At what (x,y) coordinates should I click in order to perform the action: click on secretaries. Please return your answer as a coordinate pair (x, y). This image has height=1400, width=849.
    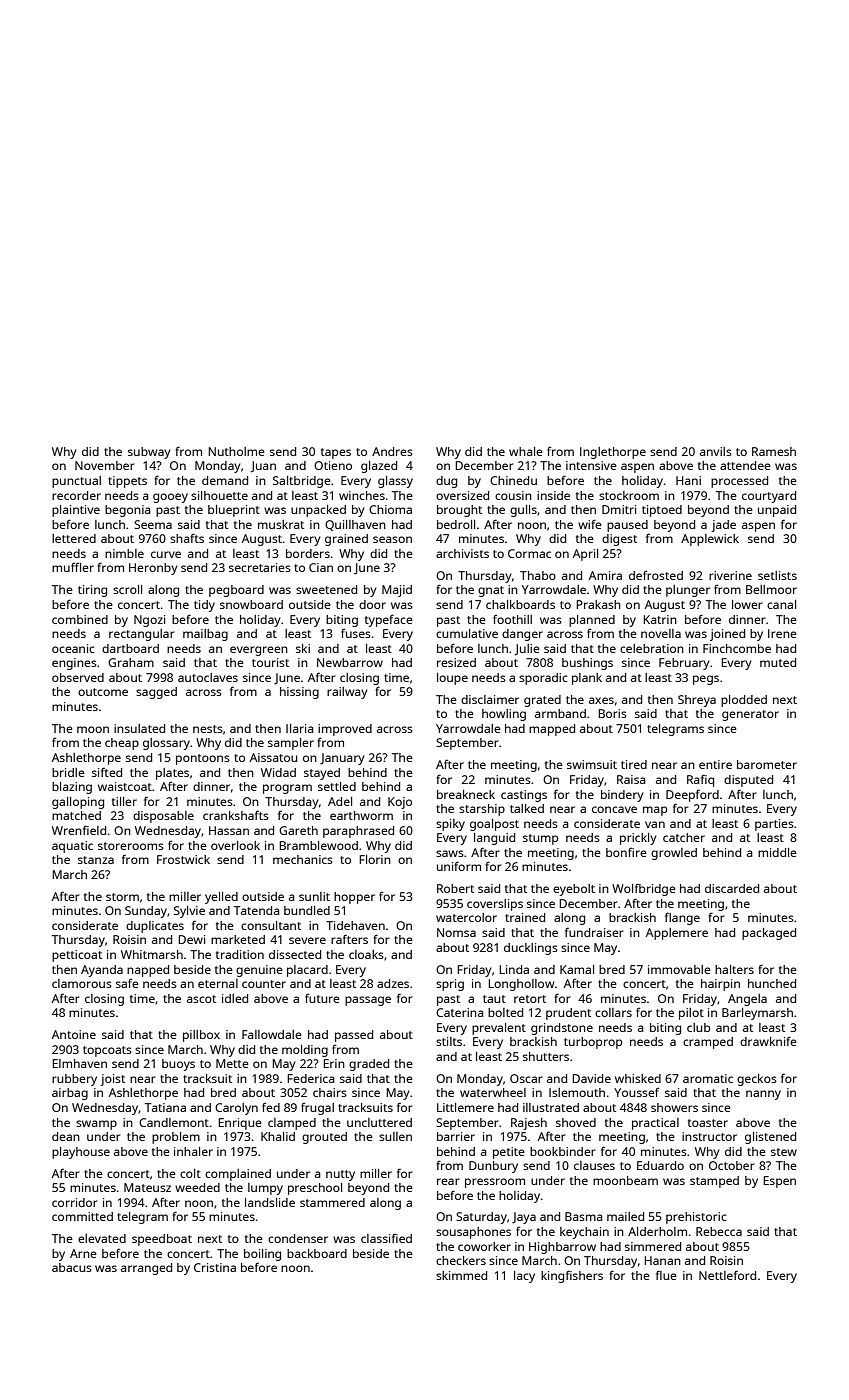
    Looking at the image, I should click on (260, 567).
